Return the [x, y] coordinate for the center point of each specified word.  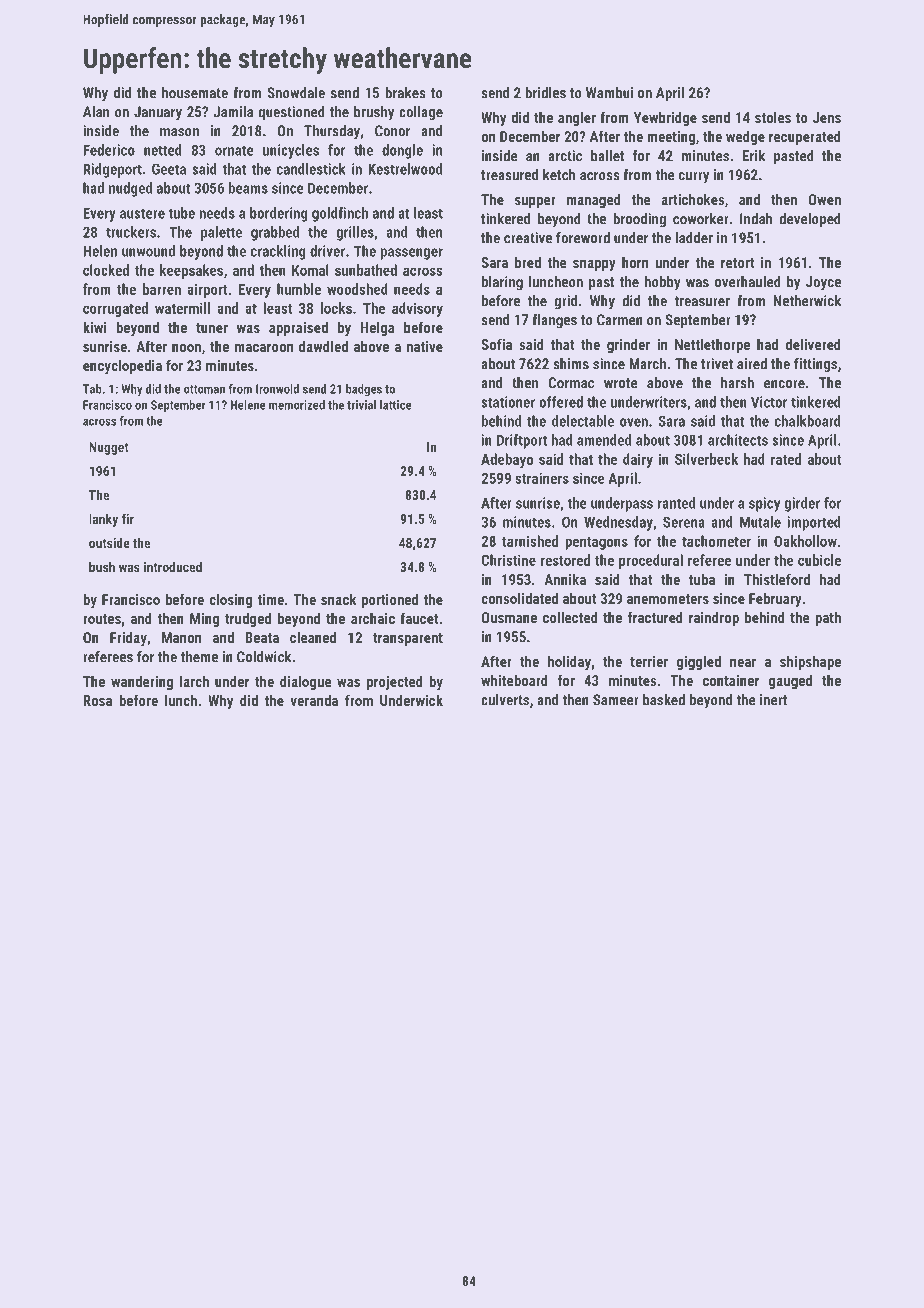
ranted [676, 503]
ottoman [204, 389]
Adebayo [507, 460]
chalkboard [808, 421]
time [270, 599]
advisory [417, 309]
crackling [278, 252]
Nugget [108, 448]
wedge [745, 137]
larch [194, 681]
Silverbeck [706, 459]
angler [577, 118]
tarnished [530, 541]
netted [163, 150]
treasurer [702, 301]
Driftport [522, 441]
